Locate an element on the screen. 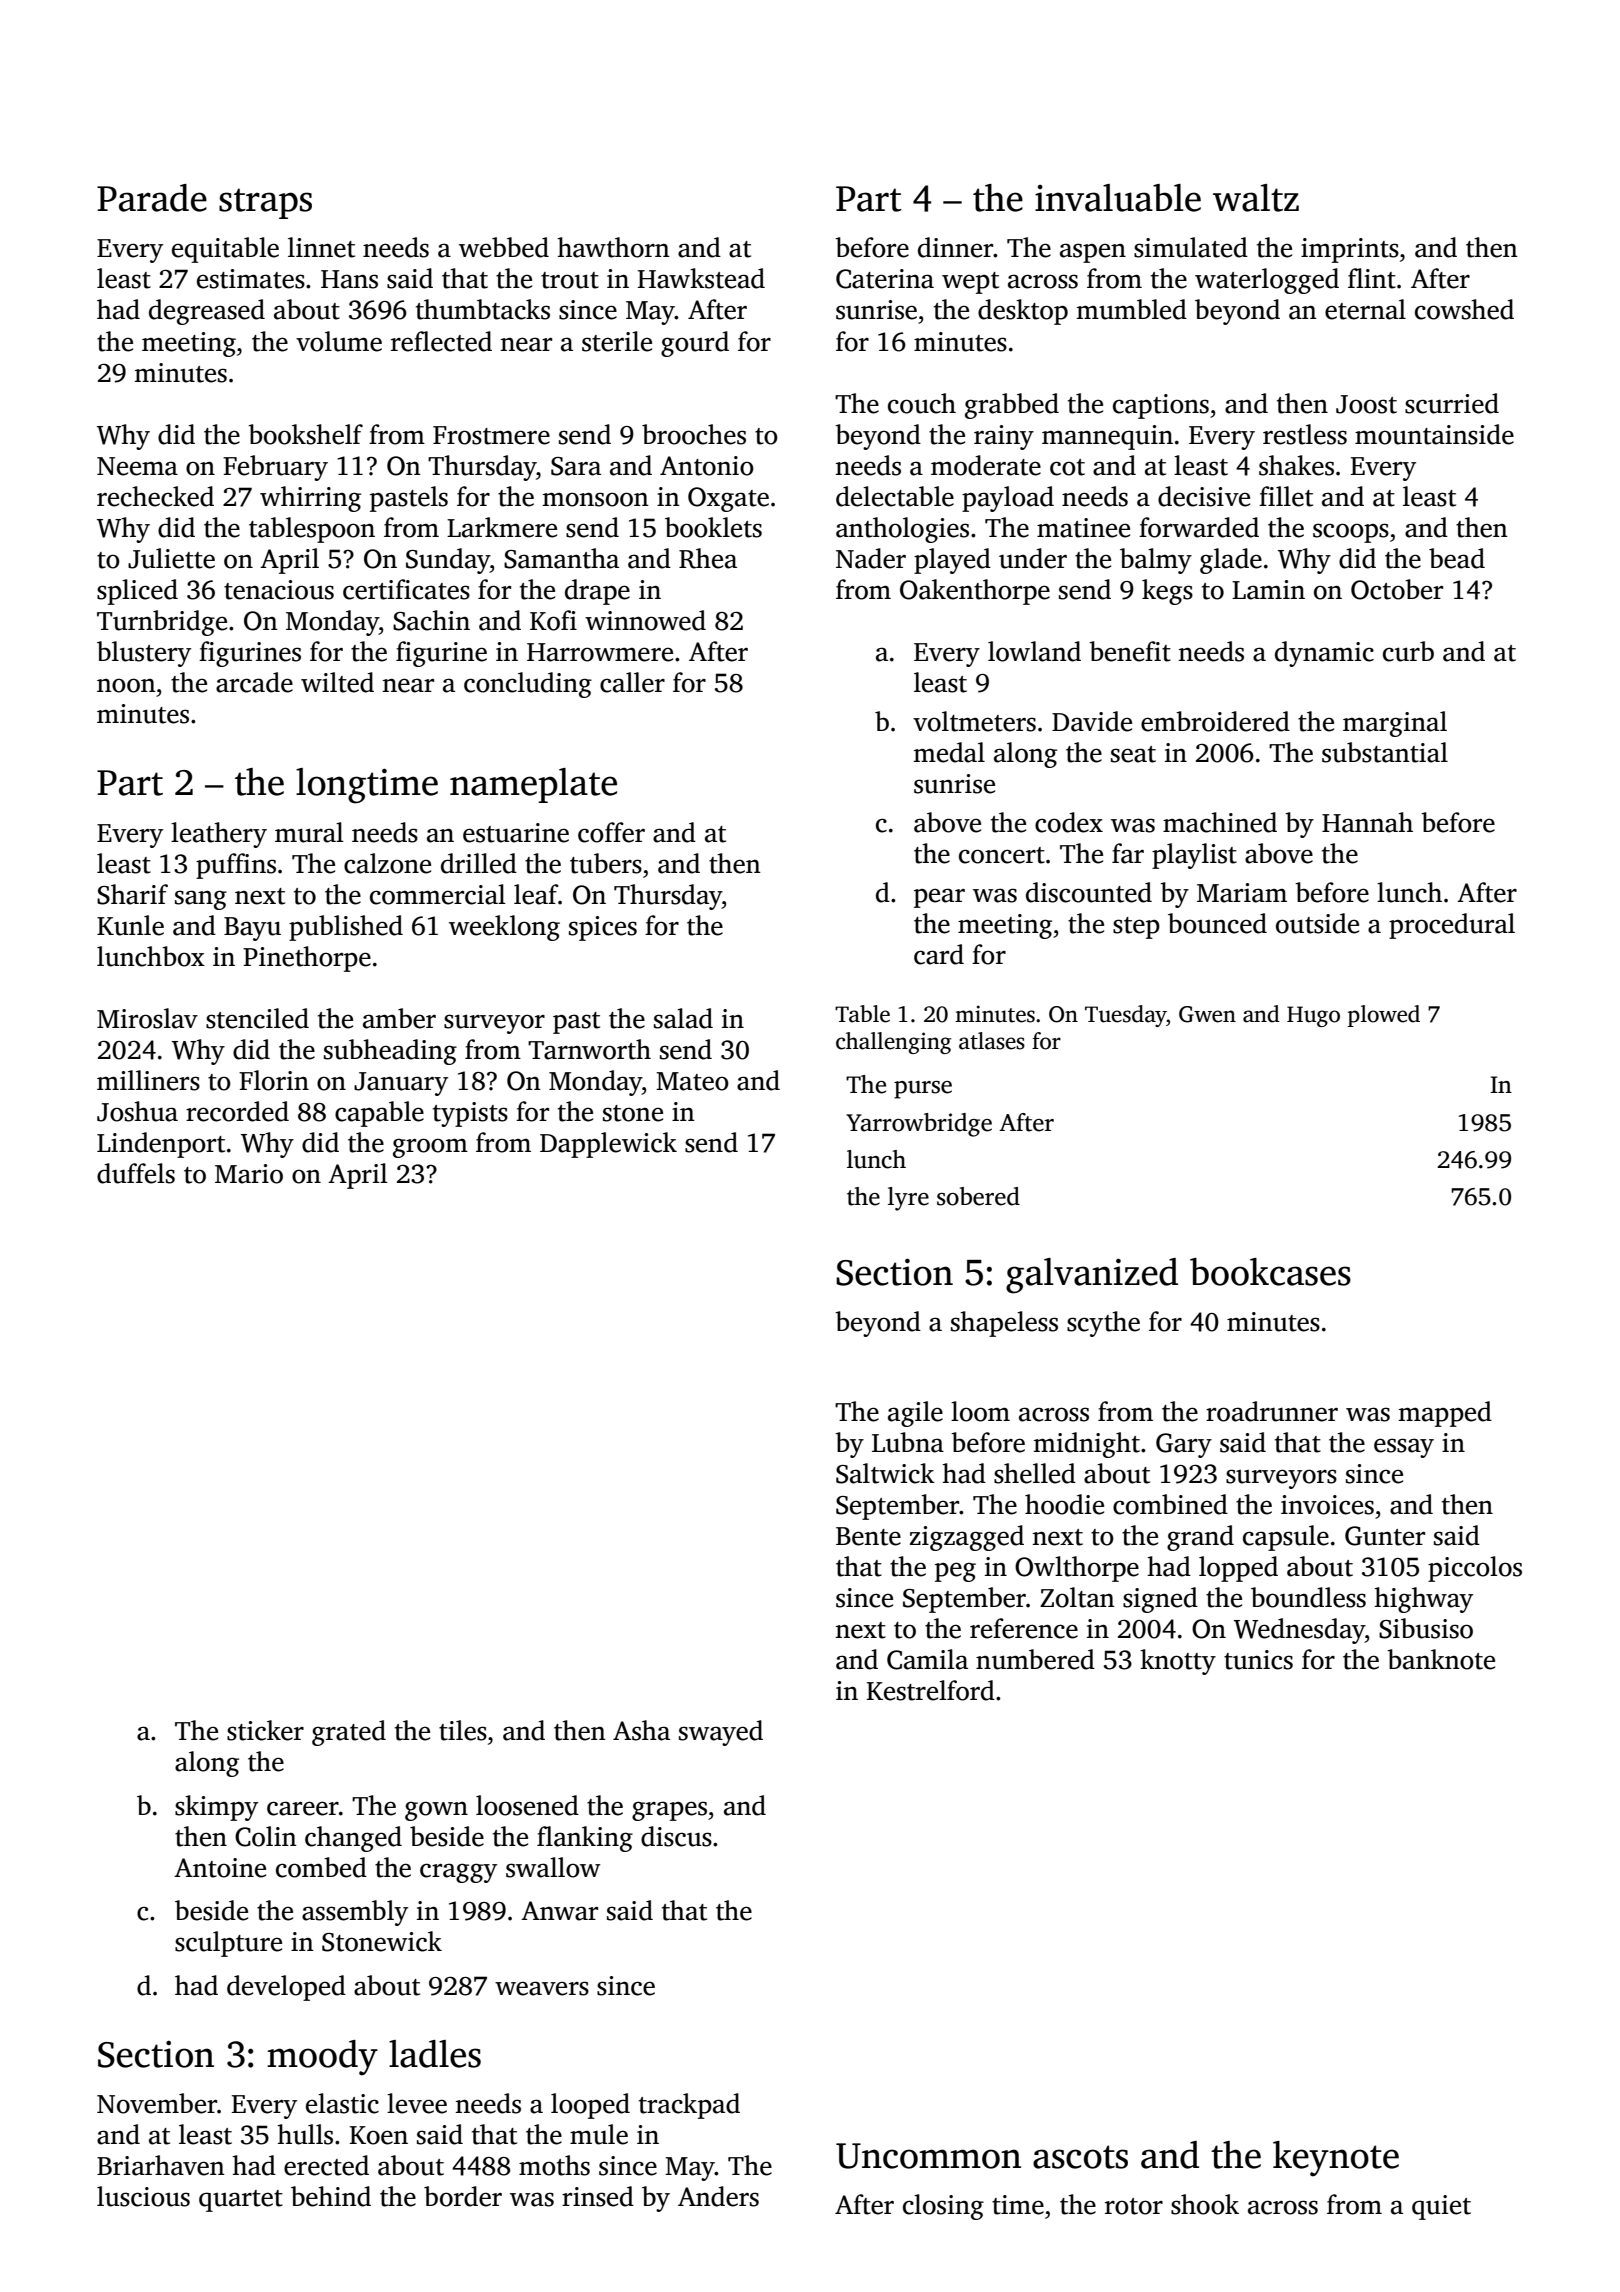 This screenshot has height=2292, width=1620. invaluable is located at coordinates (1118, 198).
